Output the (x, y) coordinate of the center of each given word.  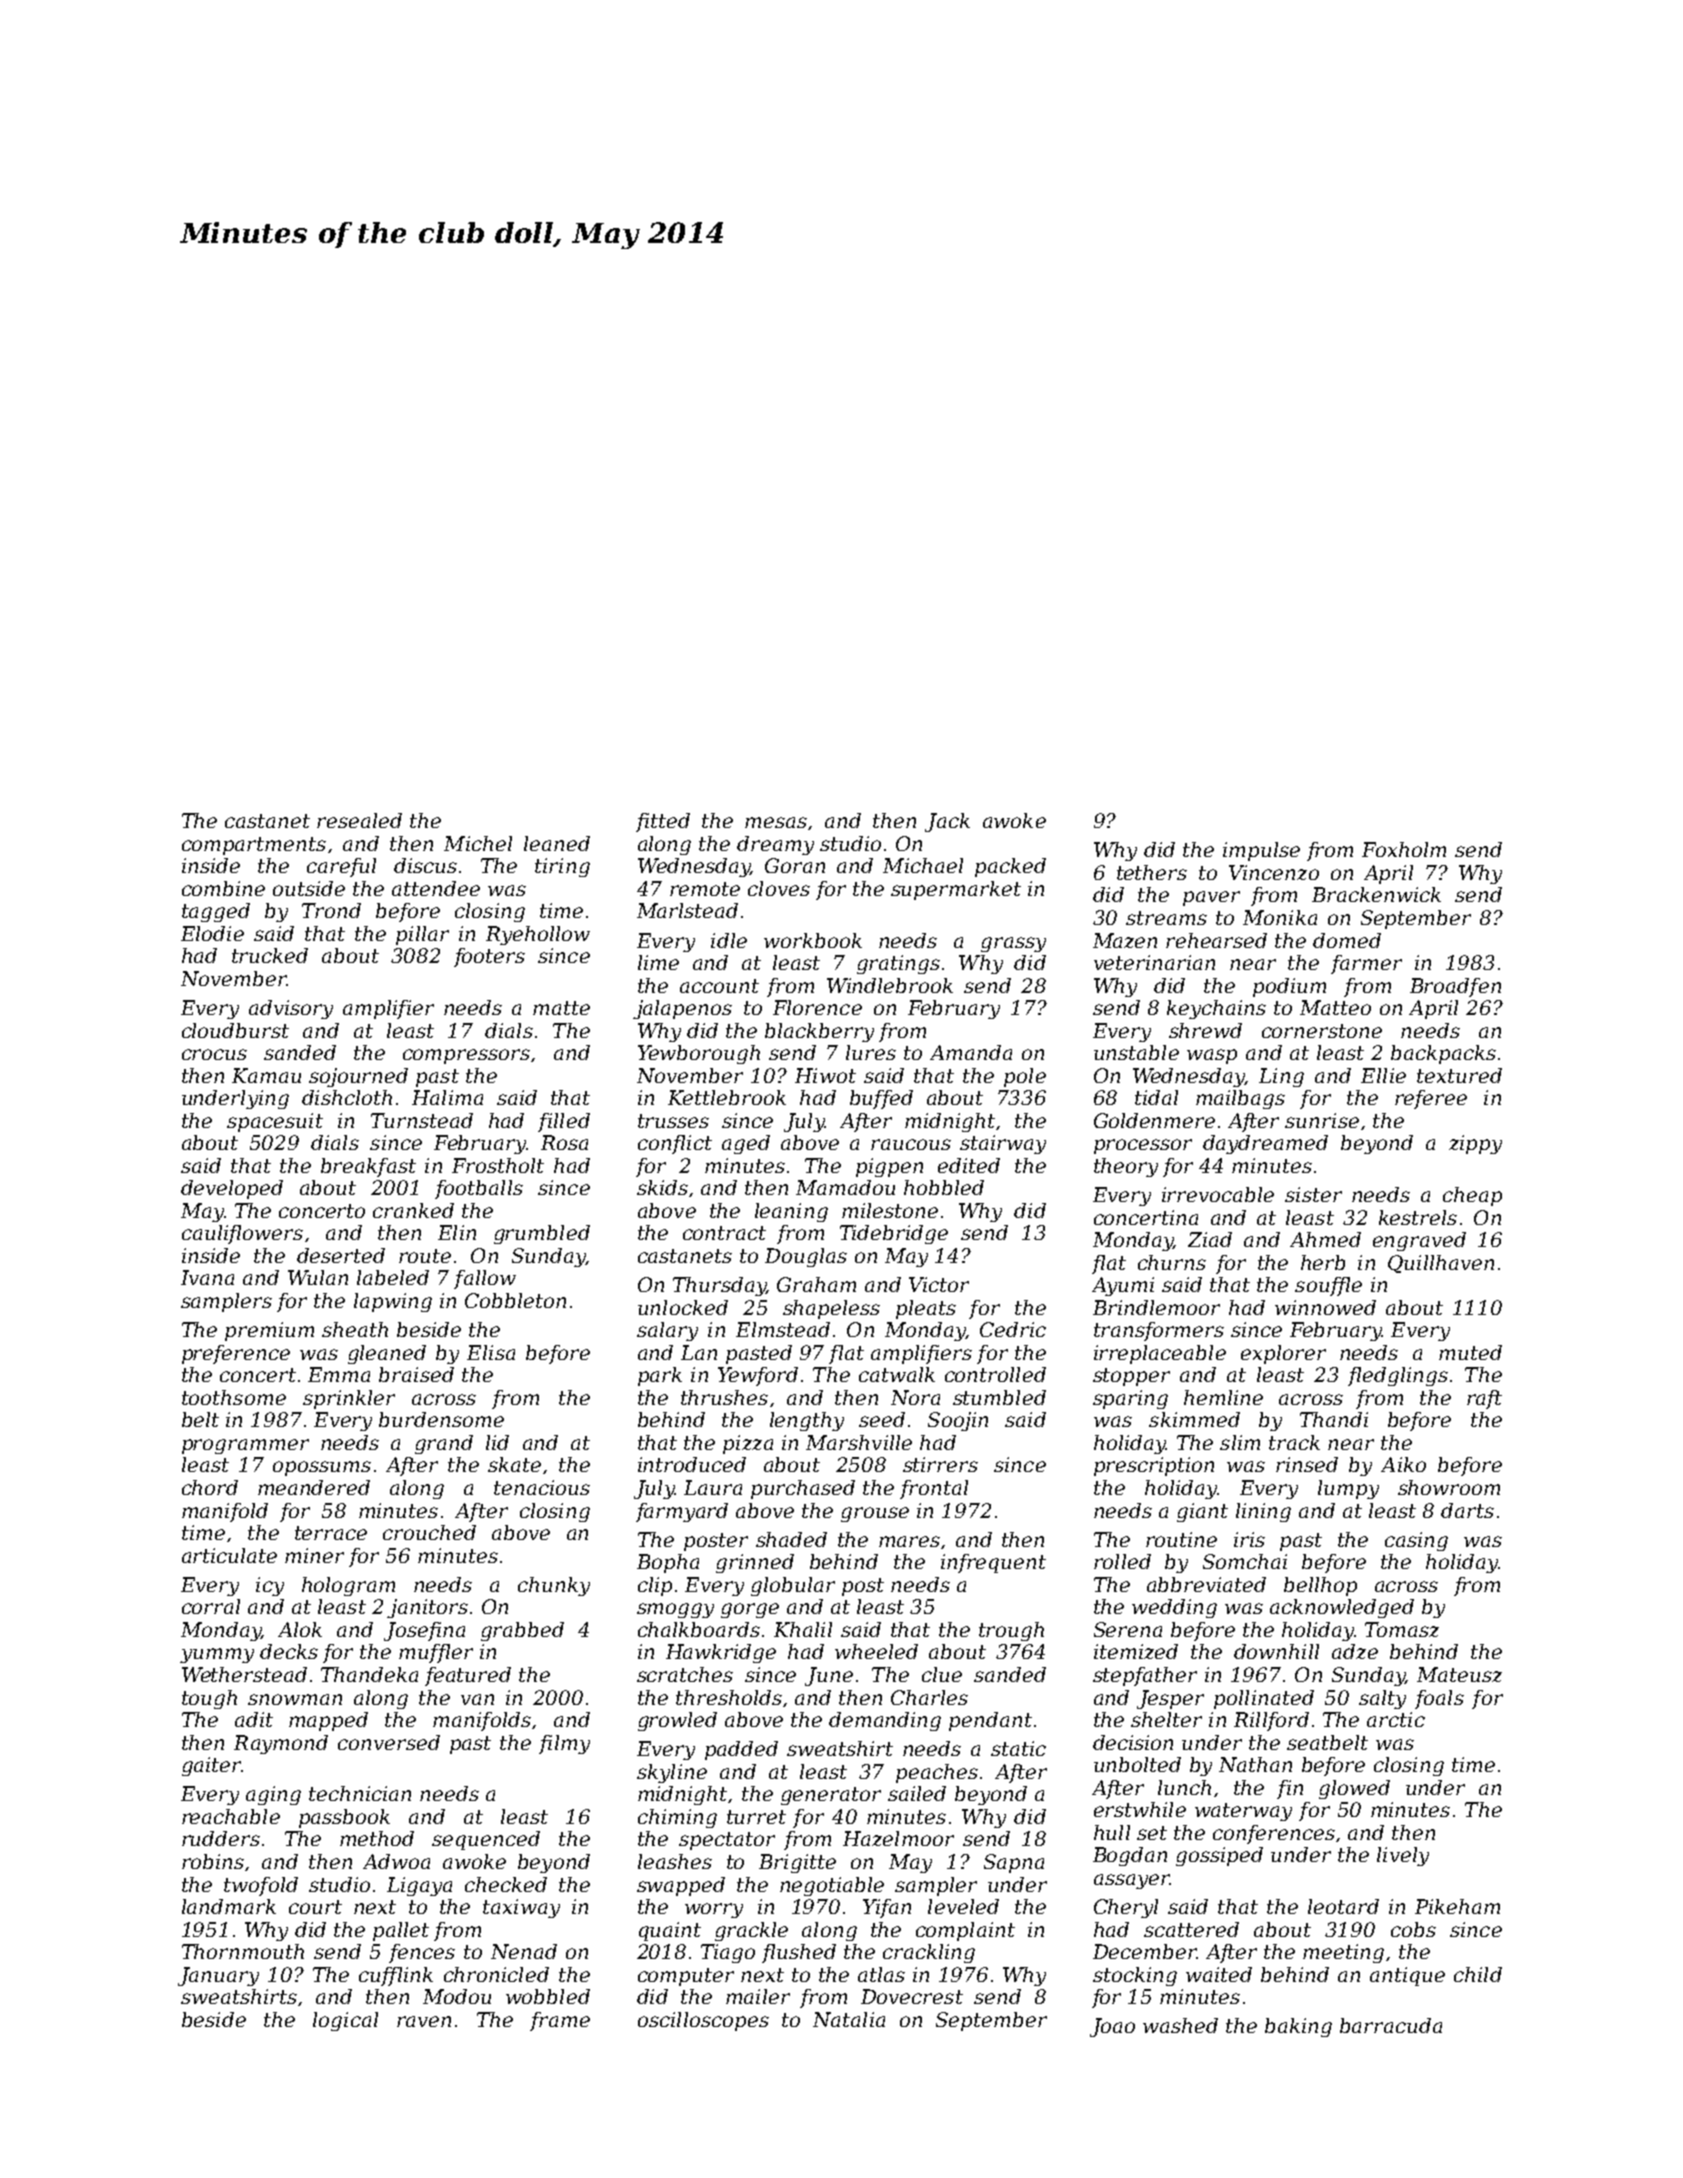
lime (658, 962)
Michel (478, 843)
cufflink (396, 1976)
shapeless (831, 1309)
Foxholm (1404, 849)
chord (210, 1487)
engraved (1419, 1241)
